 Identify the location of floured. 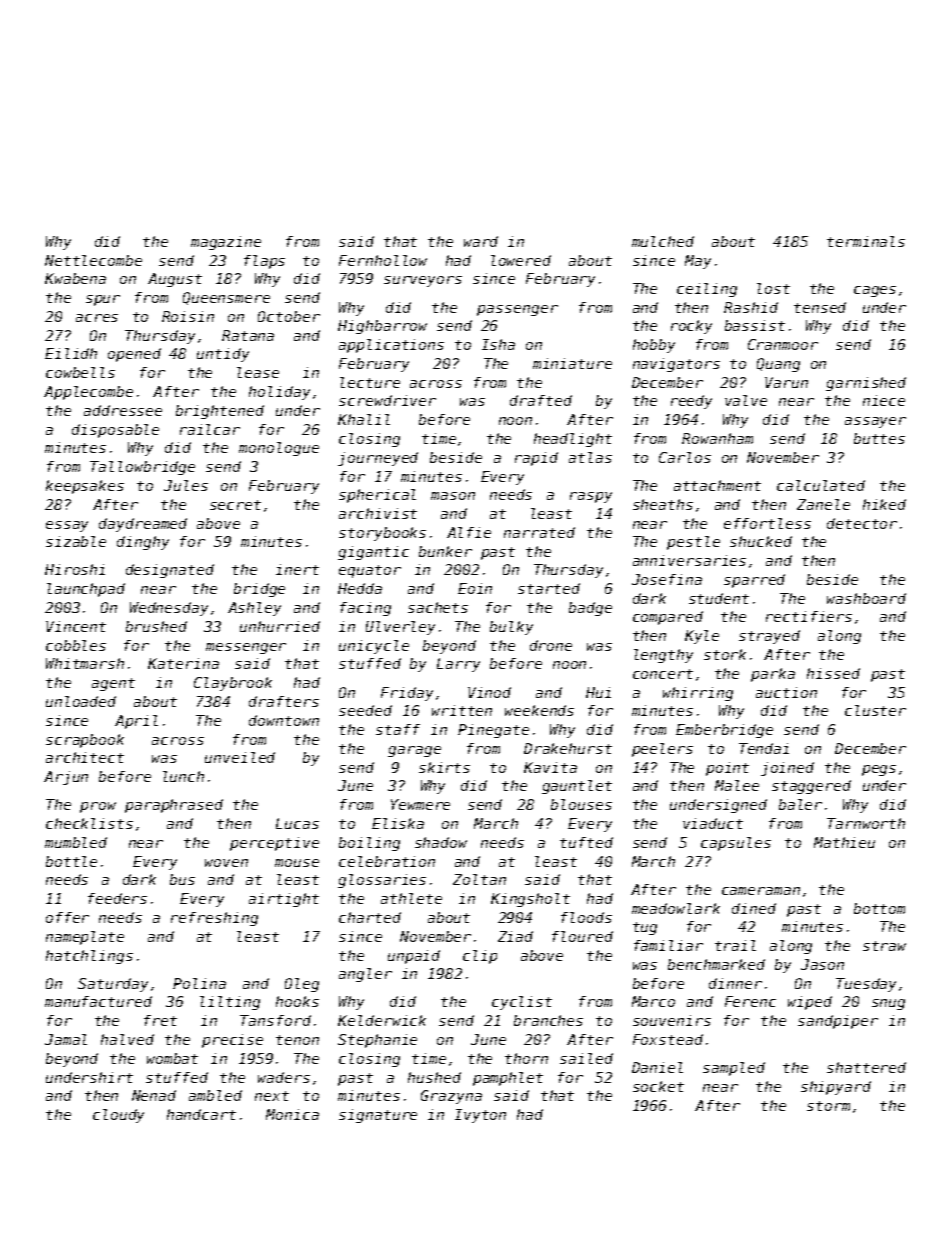
(582, 936).
